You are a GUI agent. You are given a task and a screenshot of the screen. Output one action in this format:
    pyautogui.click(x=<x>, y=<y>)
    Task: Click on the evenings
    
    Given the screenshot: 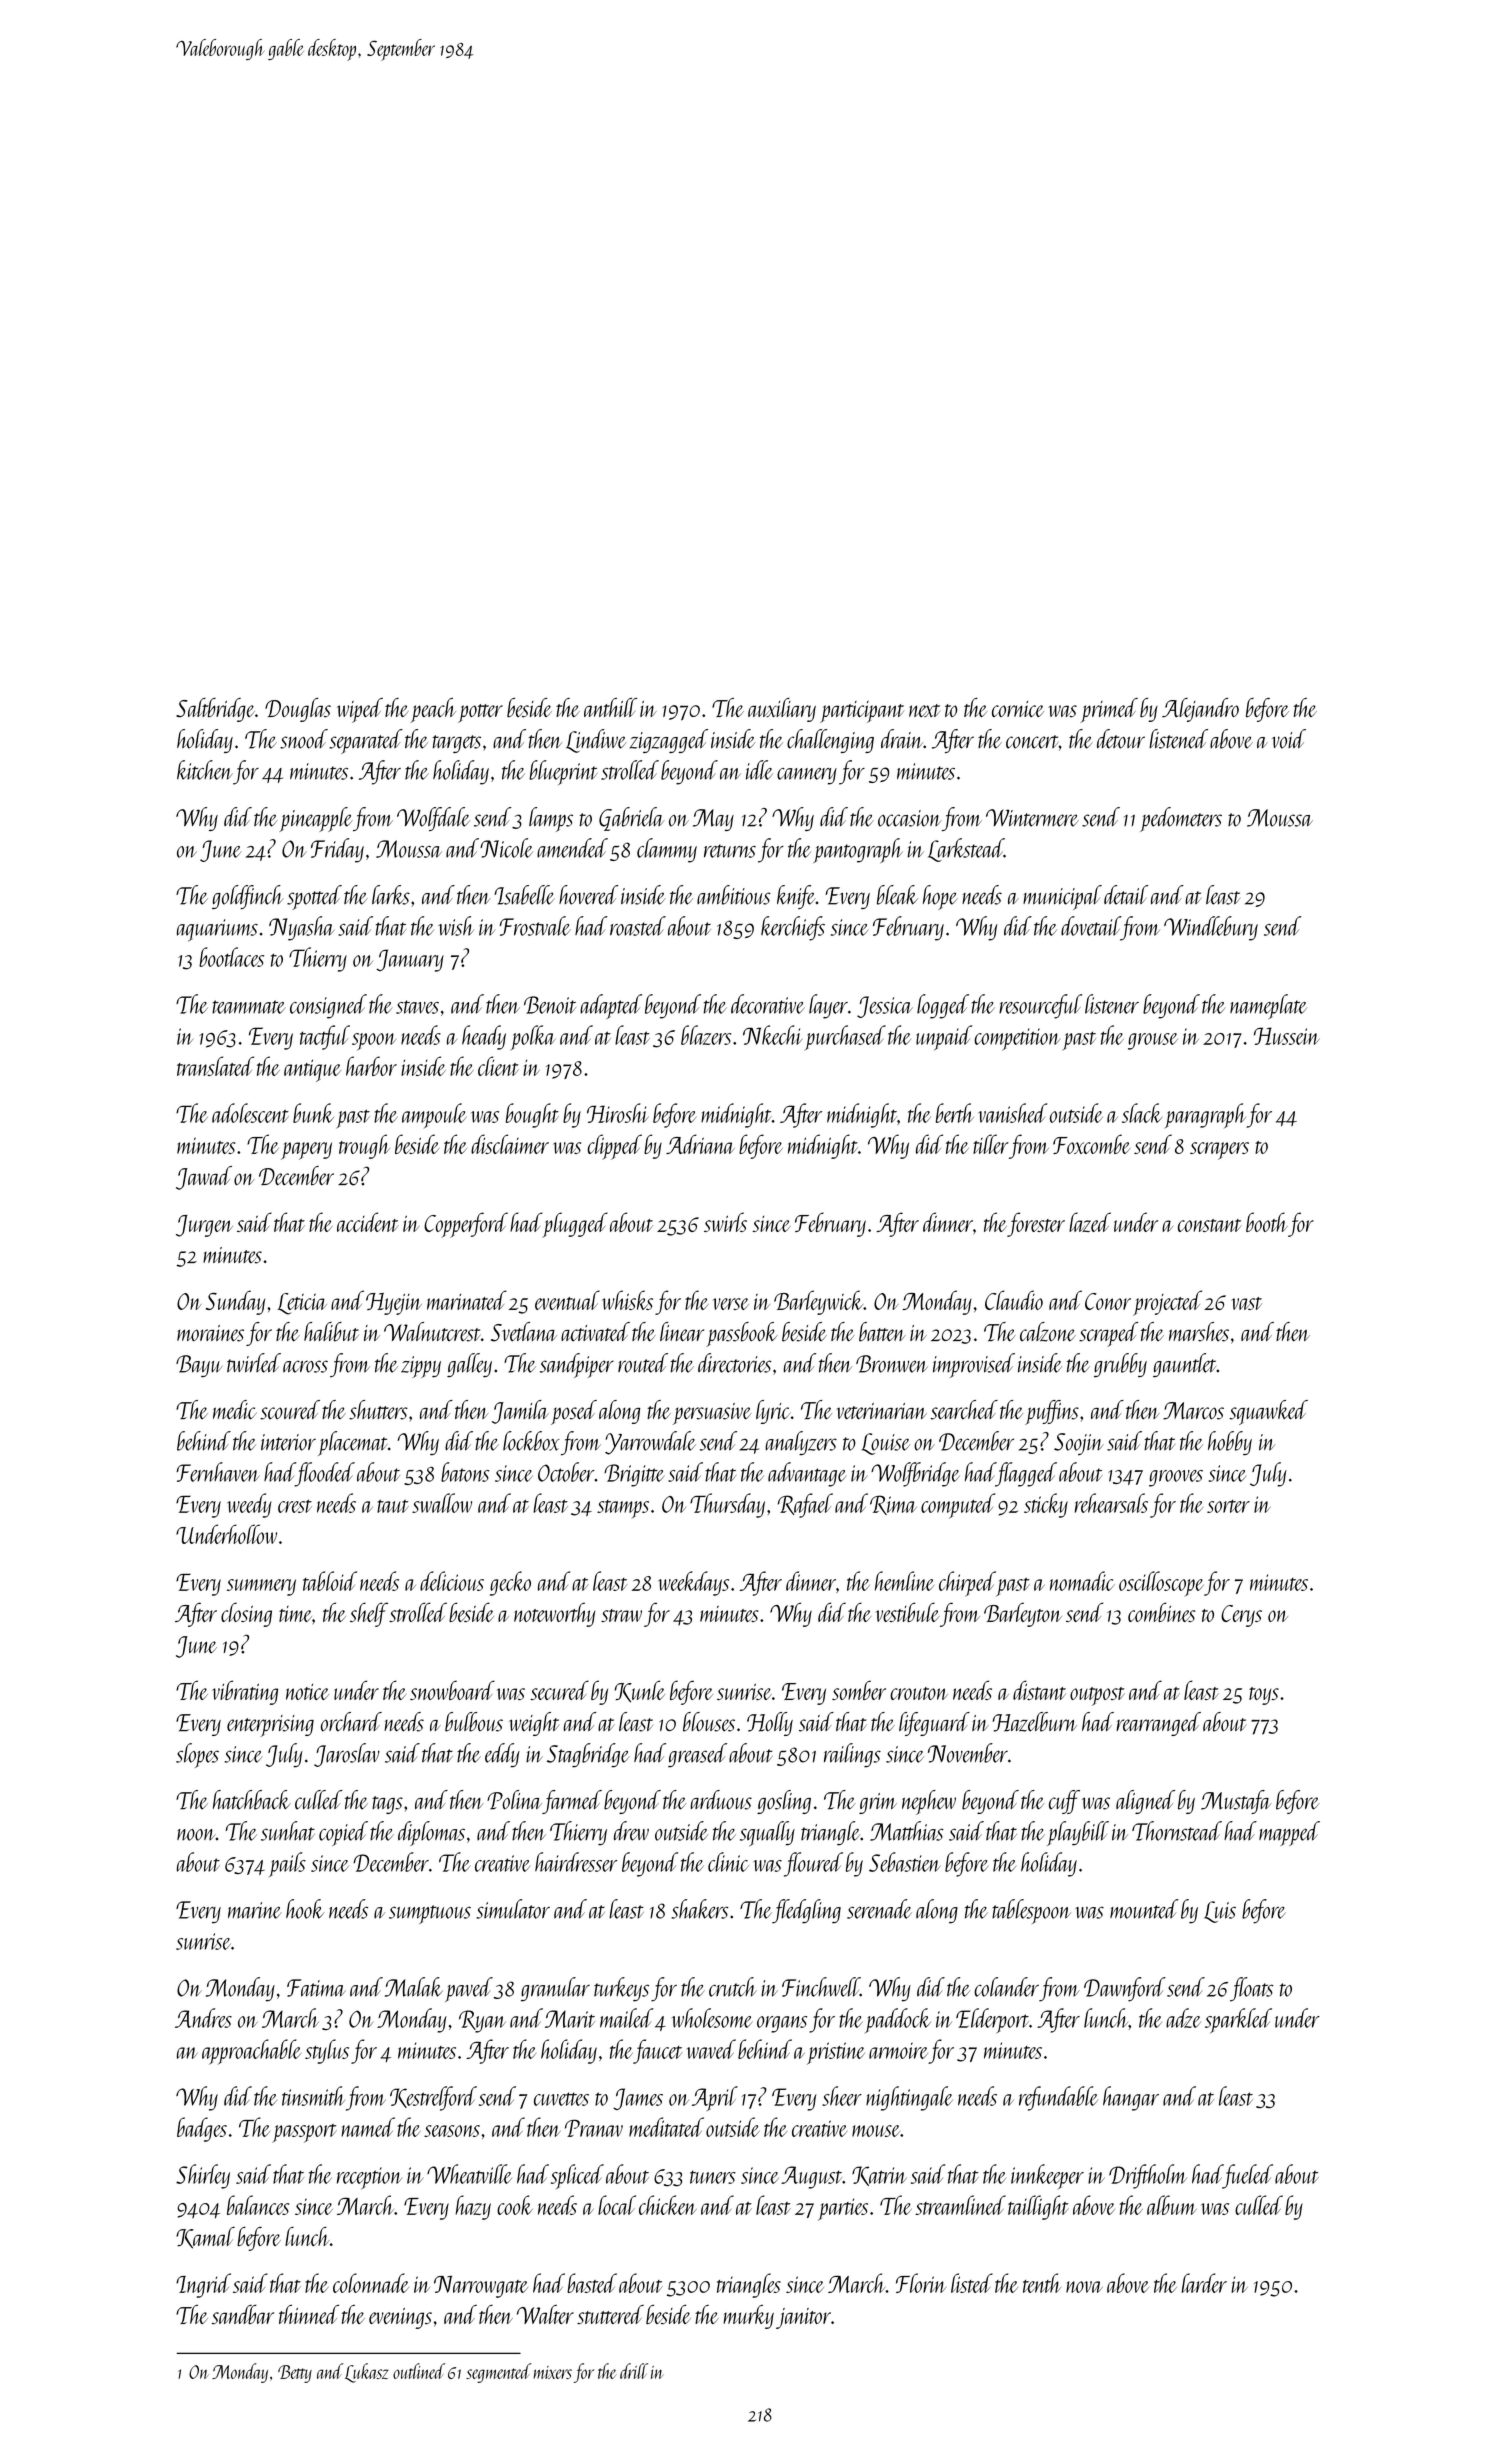 What is the action you would take?
    pyautogui.click(x=400, y=2318)
